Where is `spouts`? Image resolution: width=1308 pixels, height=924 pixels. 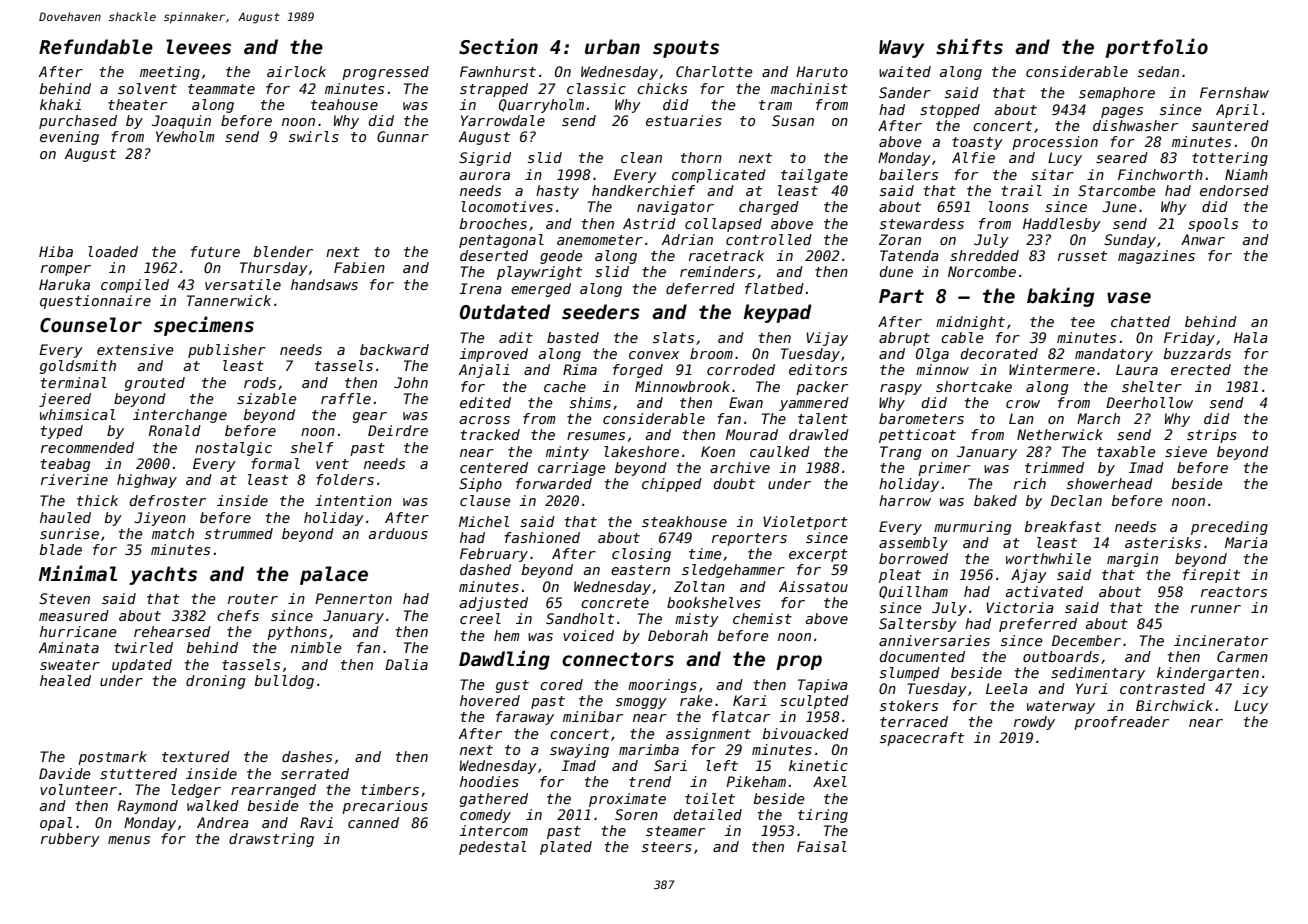 spouts is located at coordinates (686, 49).
